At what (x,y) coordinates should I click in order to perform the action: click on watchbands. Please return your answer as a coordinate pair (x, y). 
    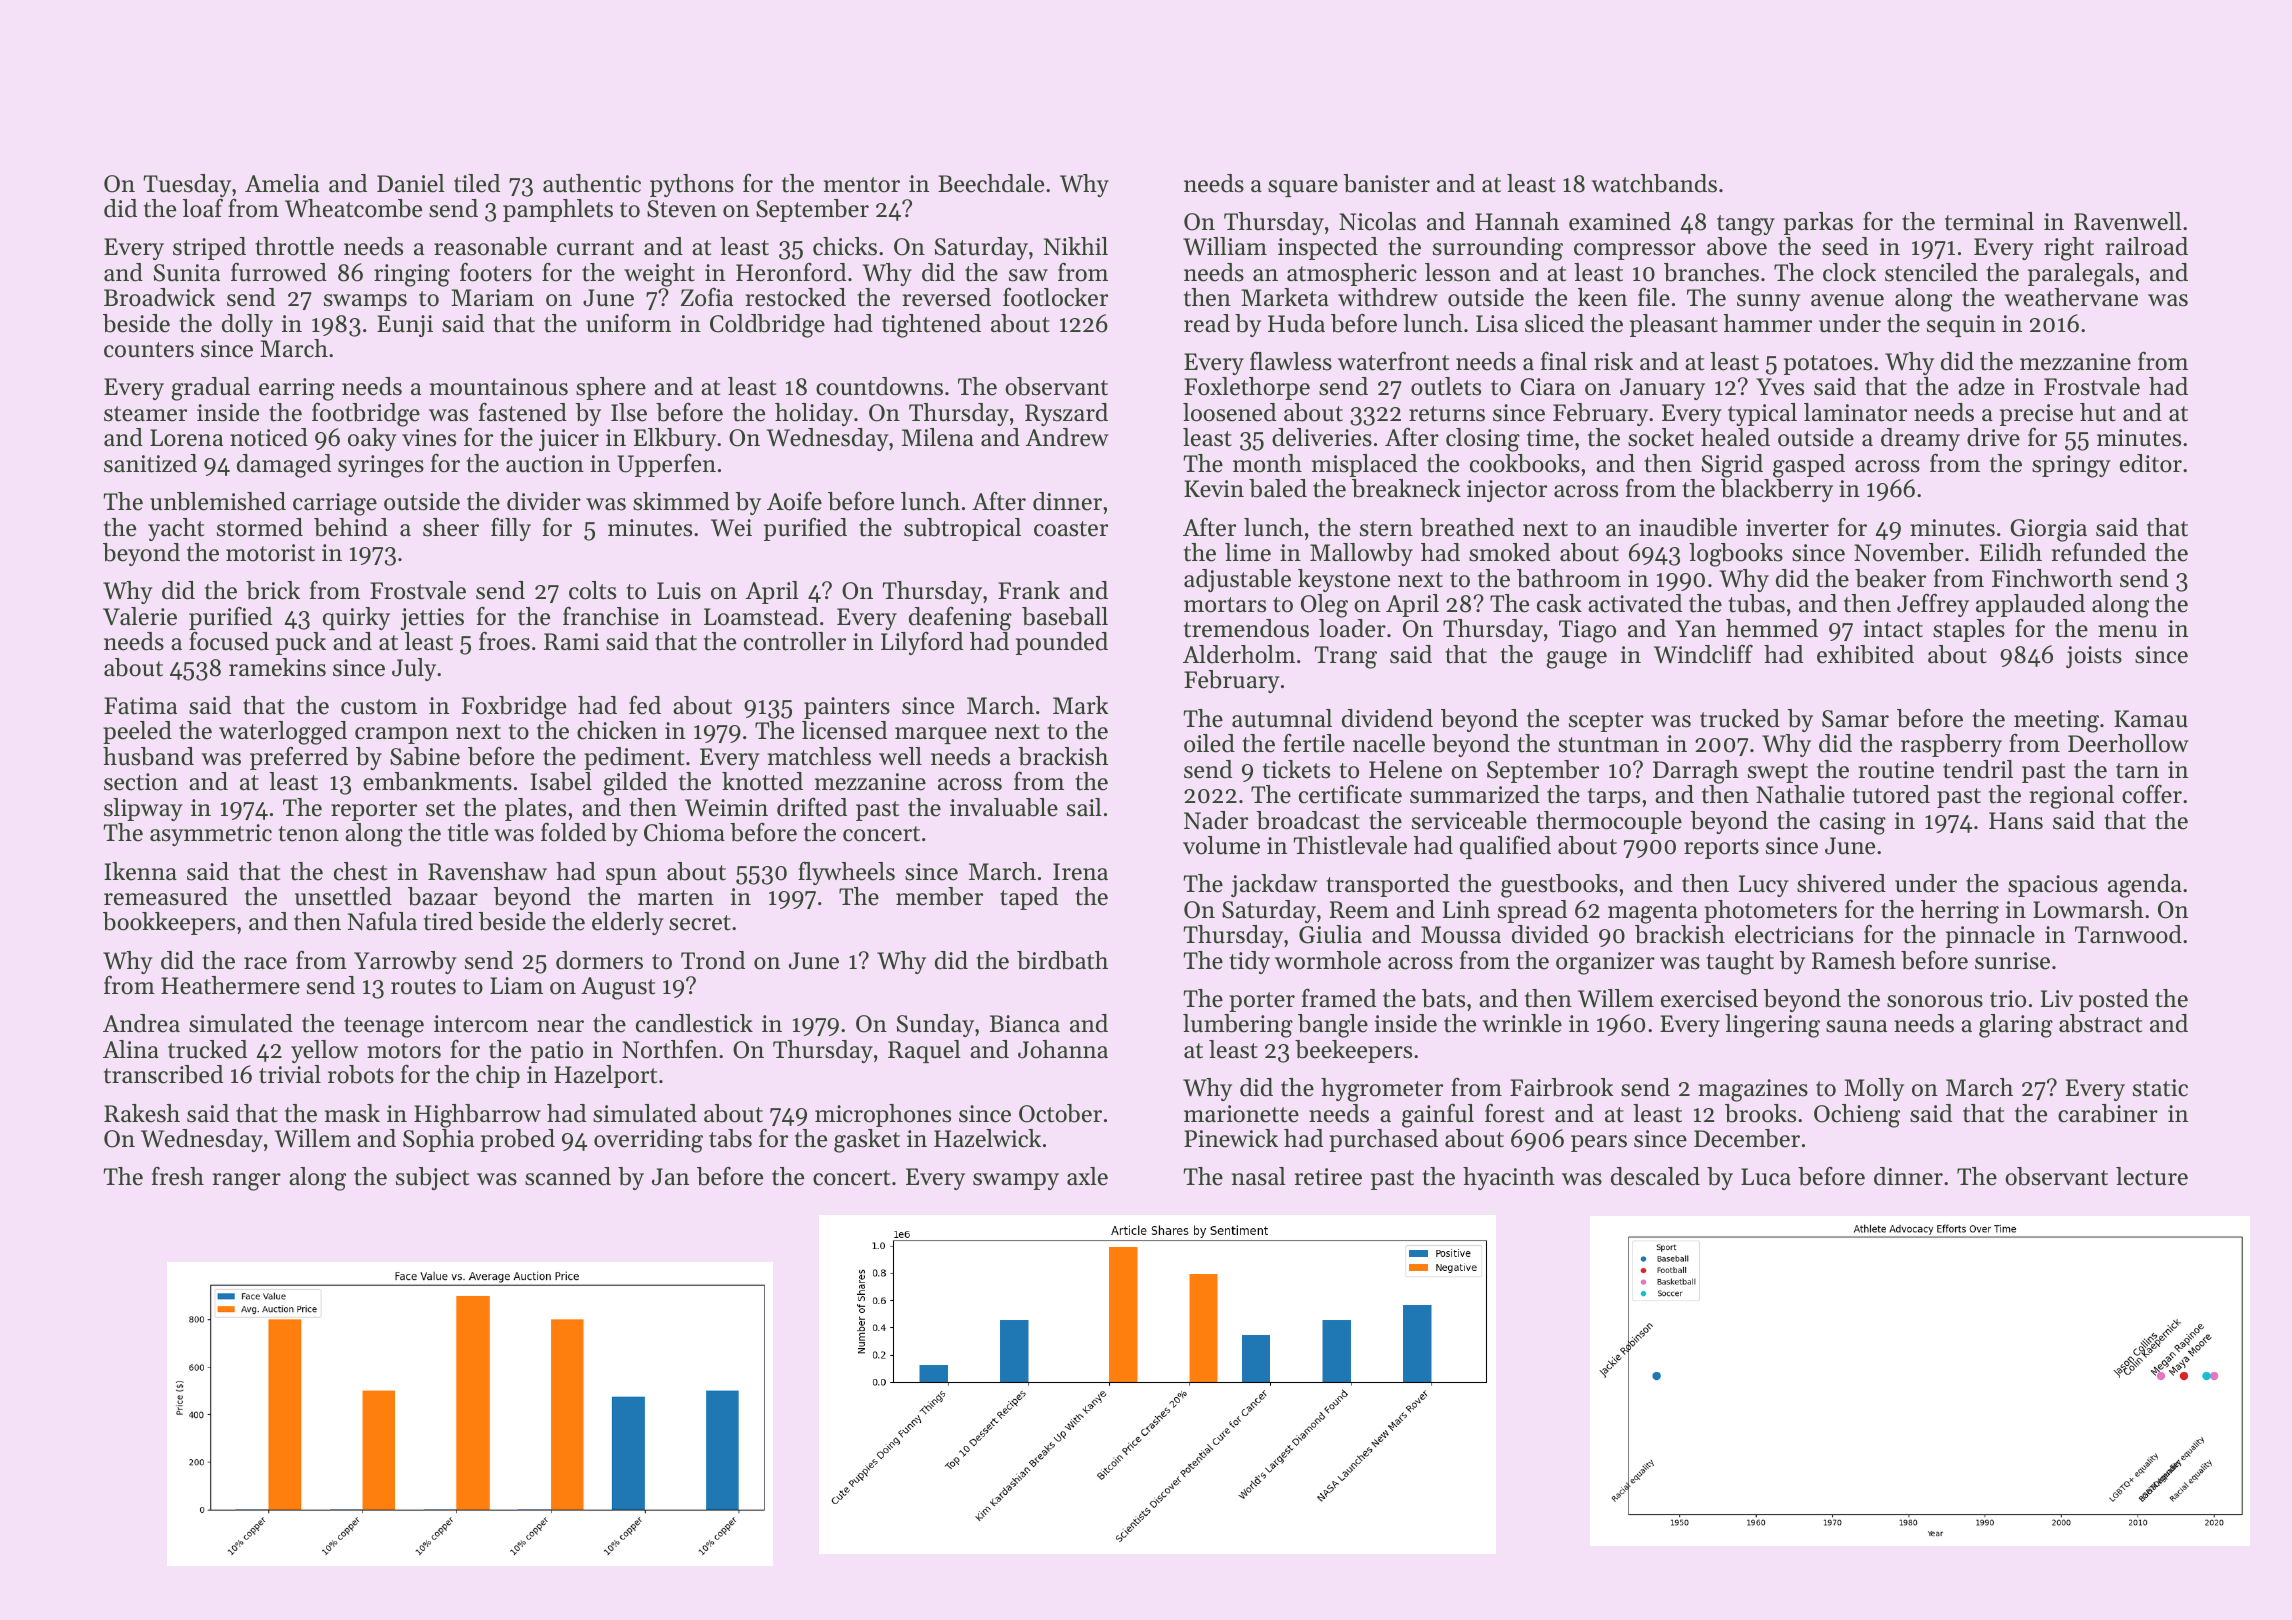
    Looking at the image, I should click on (1654, 183).
